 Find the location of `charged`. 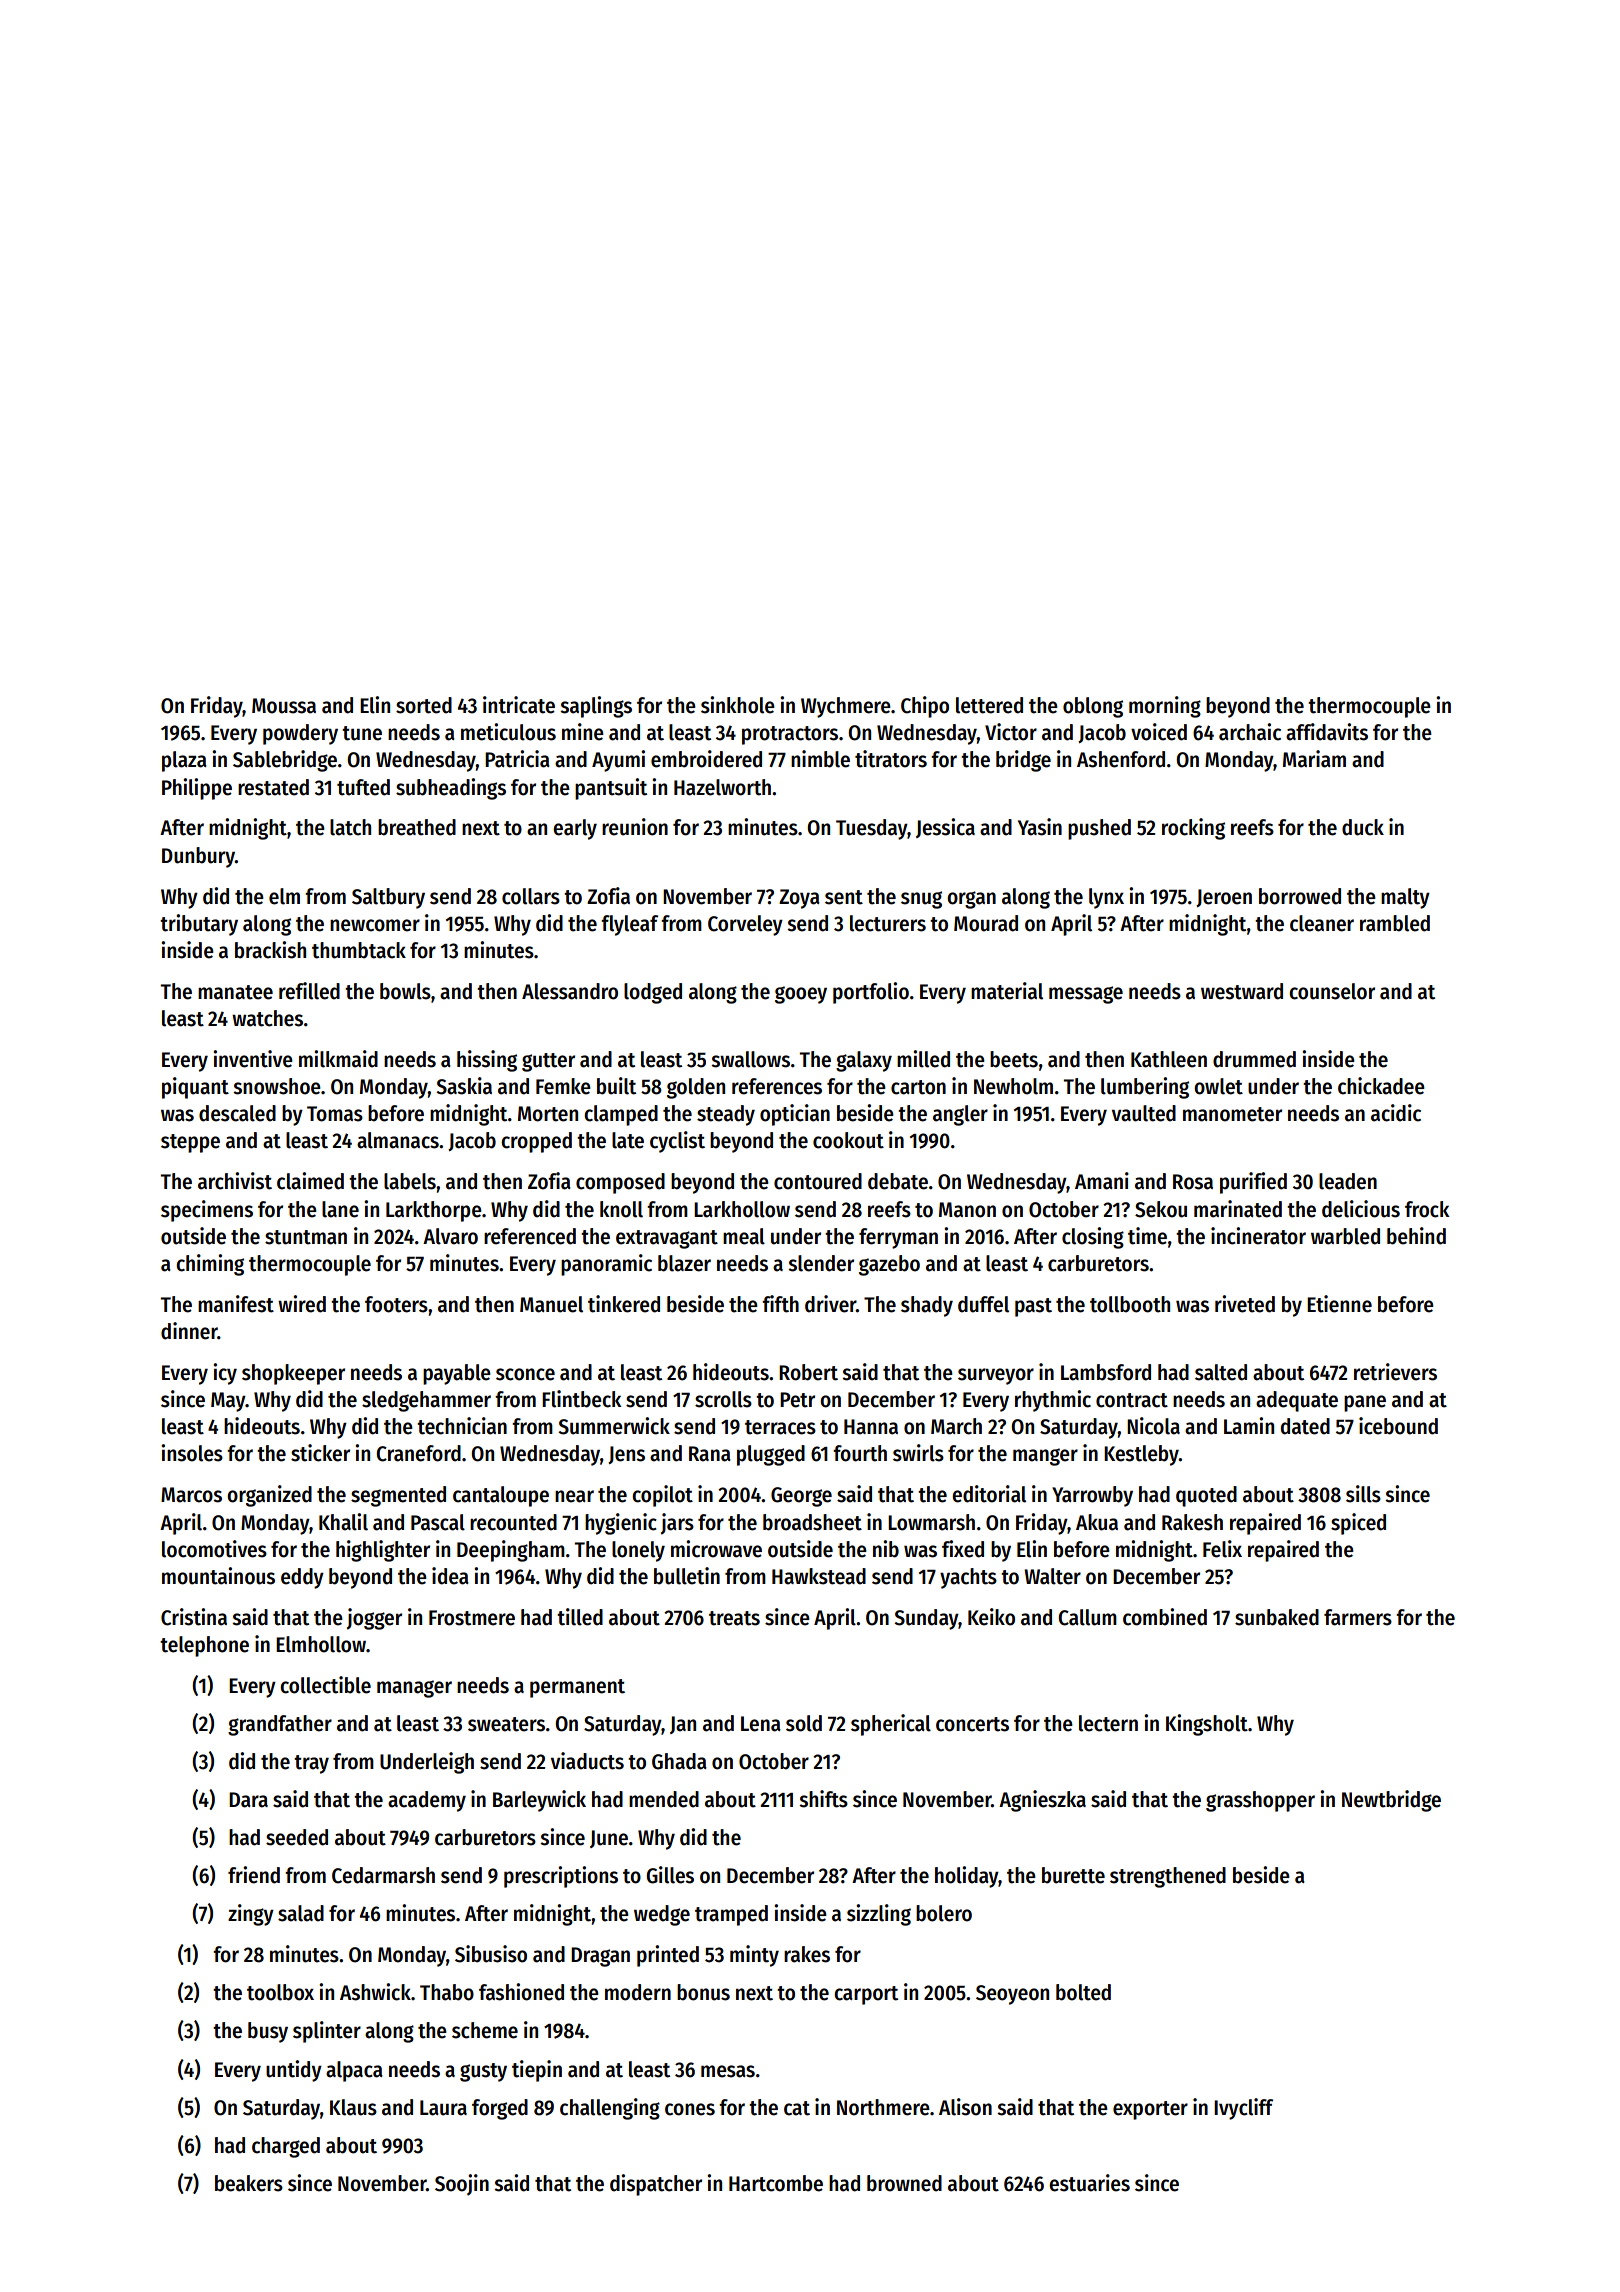

charged is located at coordinates (286, 2147).
